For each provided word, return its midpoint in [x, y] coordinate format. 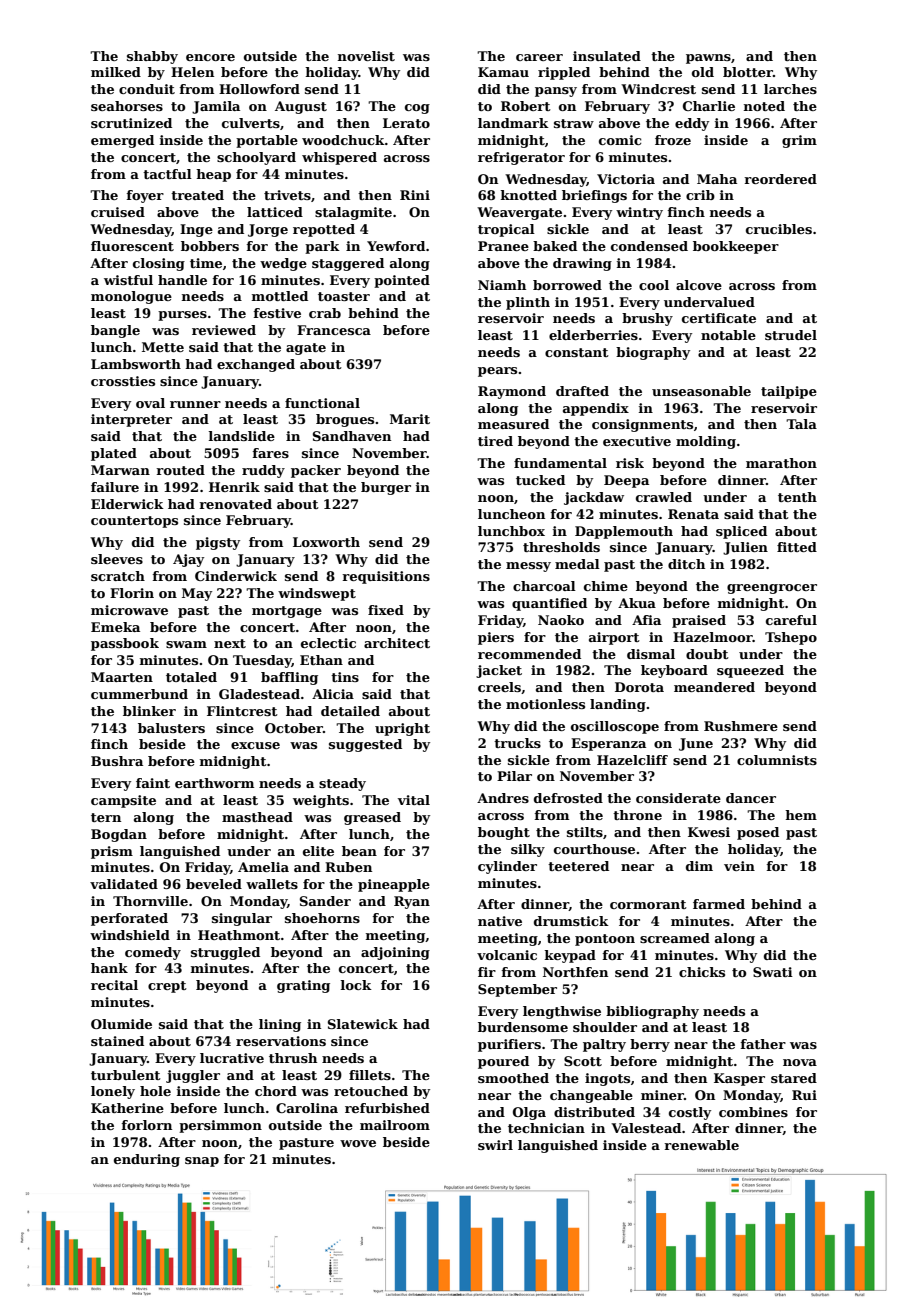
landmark [513, 123]
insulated [607, 56]
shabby [152, 57]
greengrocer [772, 589]
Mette [163, 347]
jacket [499, 671]
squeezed [750, 671]
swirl [495, 1145]
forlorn [147, 1125]
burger [386, 488]
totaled [191, 677]
